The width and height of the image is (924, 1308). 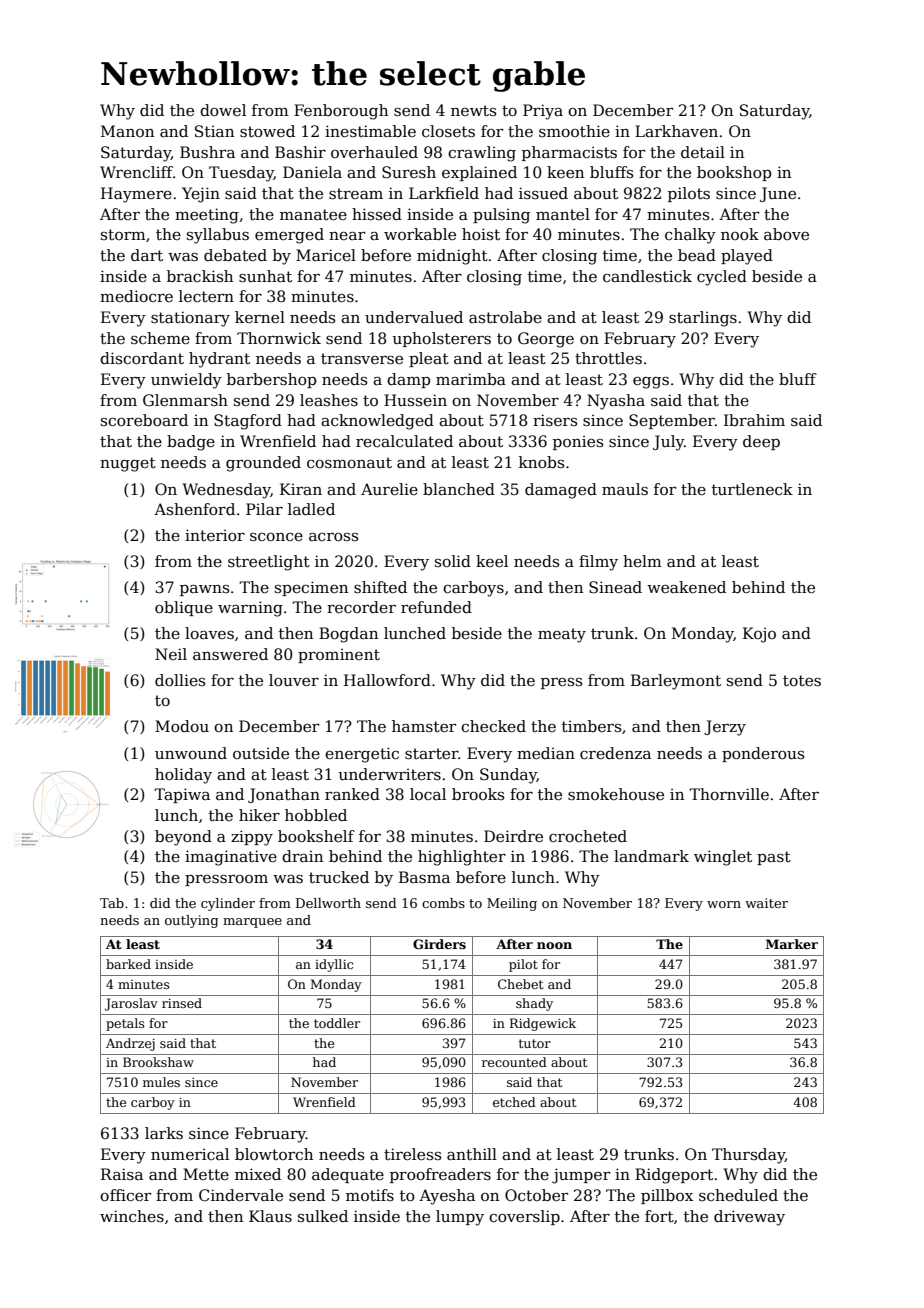 I want to click on Ridgewick, so click(x=543, y=1024).
